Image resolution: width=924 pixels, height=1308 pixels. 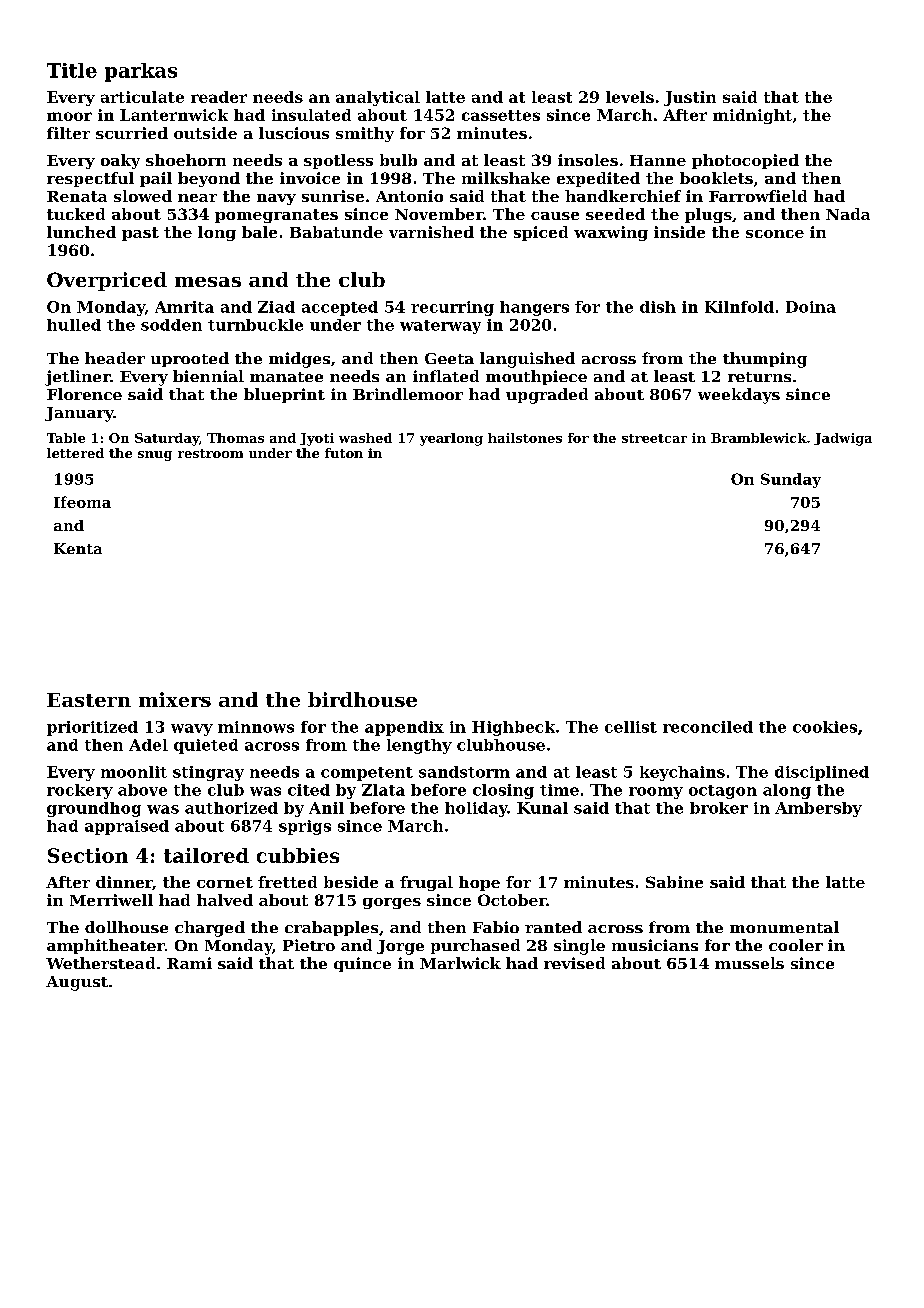 What do you see at coordinates (630, 97) in the screenshot?
I see `levels` at bounding box center [630, 97].
